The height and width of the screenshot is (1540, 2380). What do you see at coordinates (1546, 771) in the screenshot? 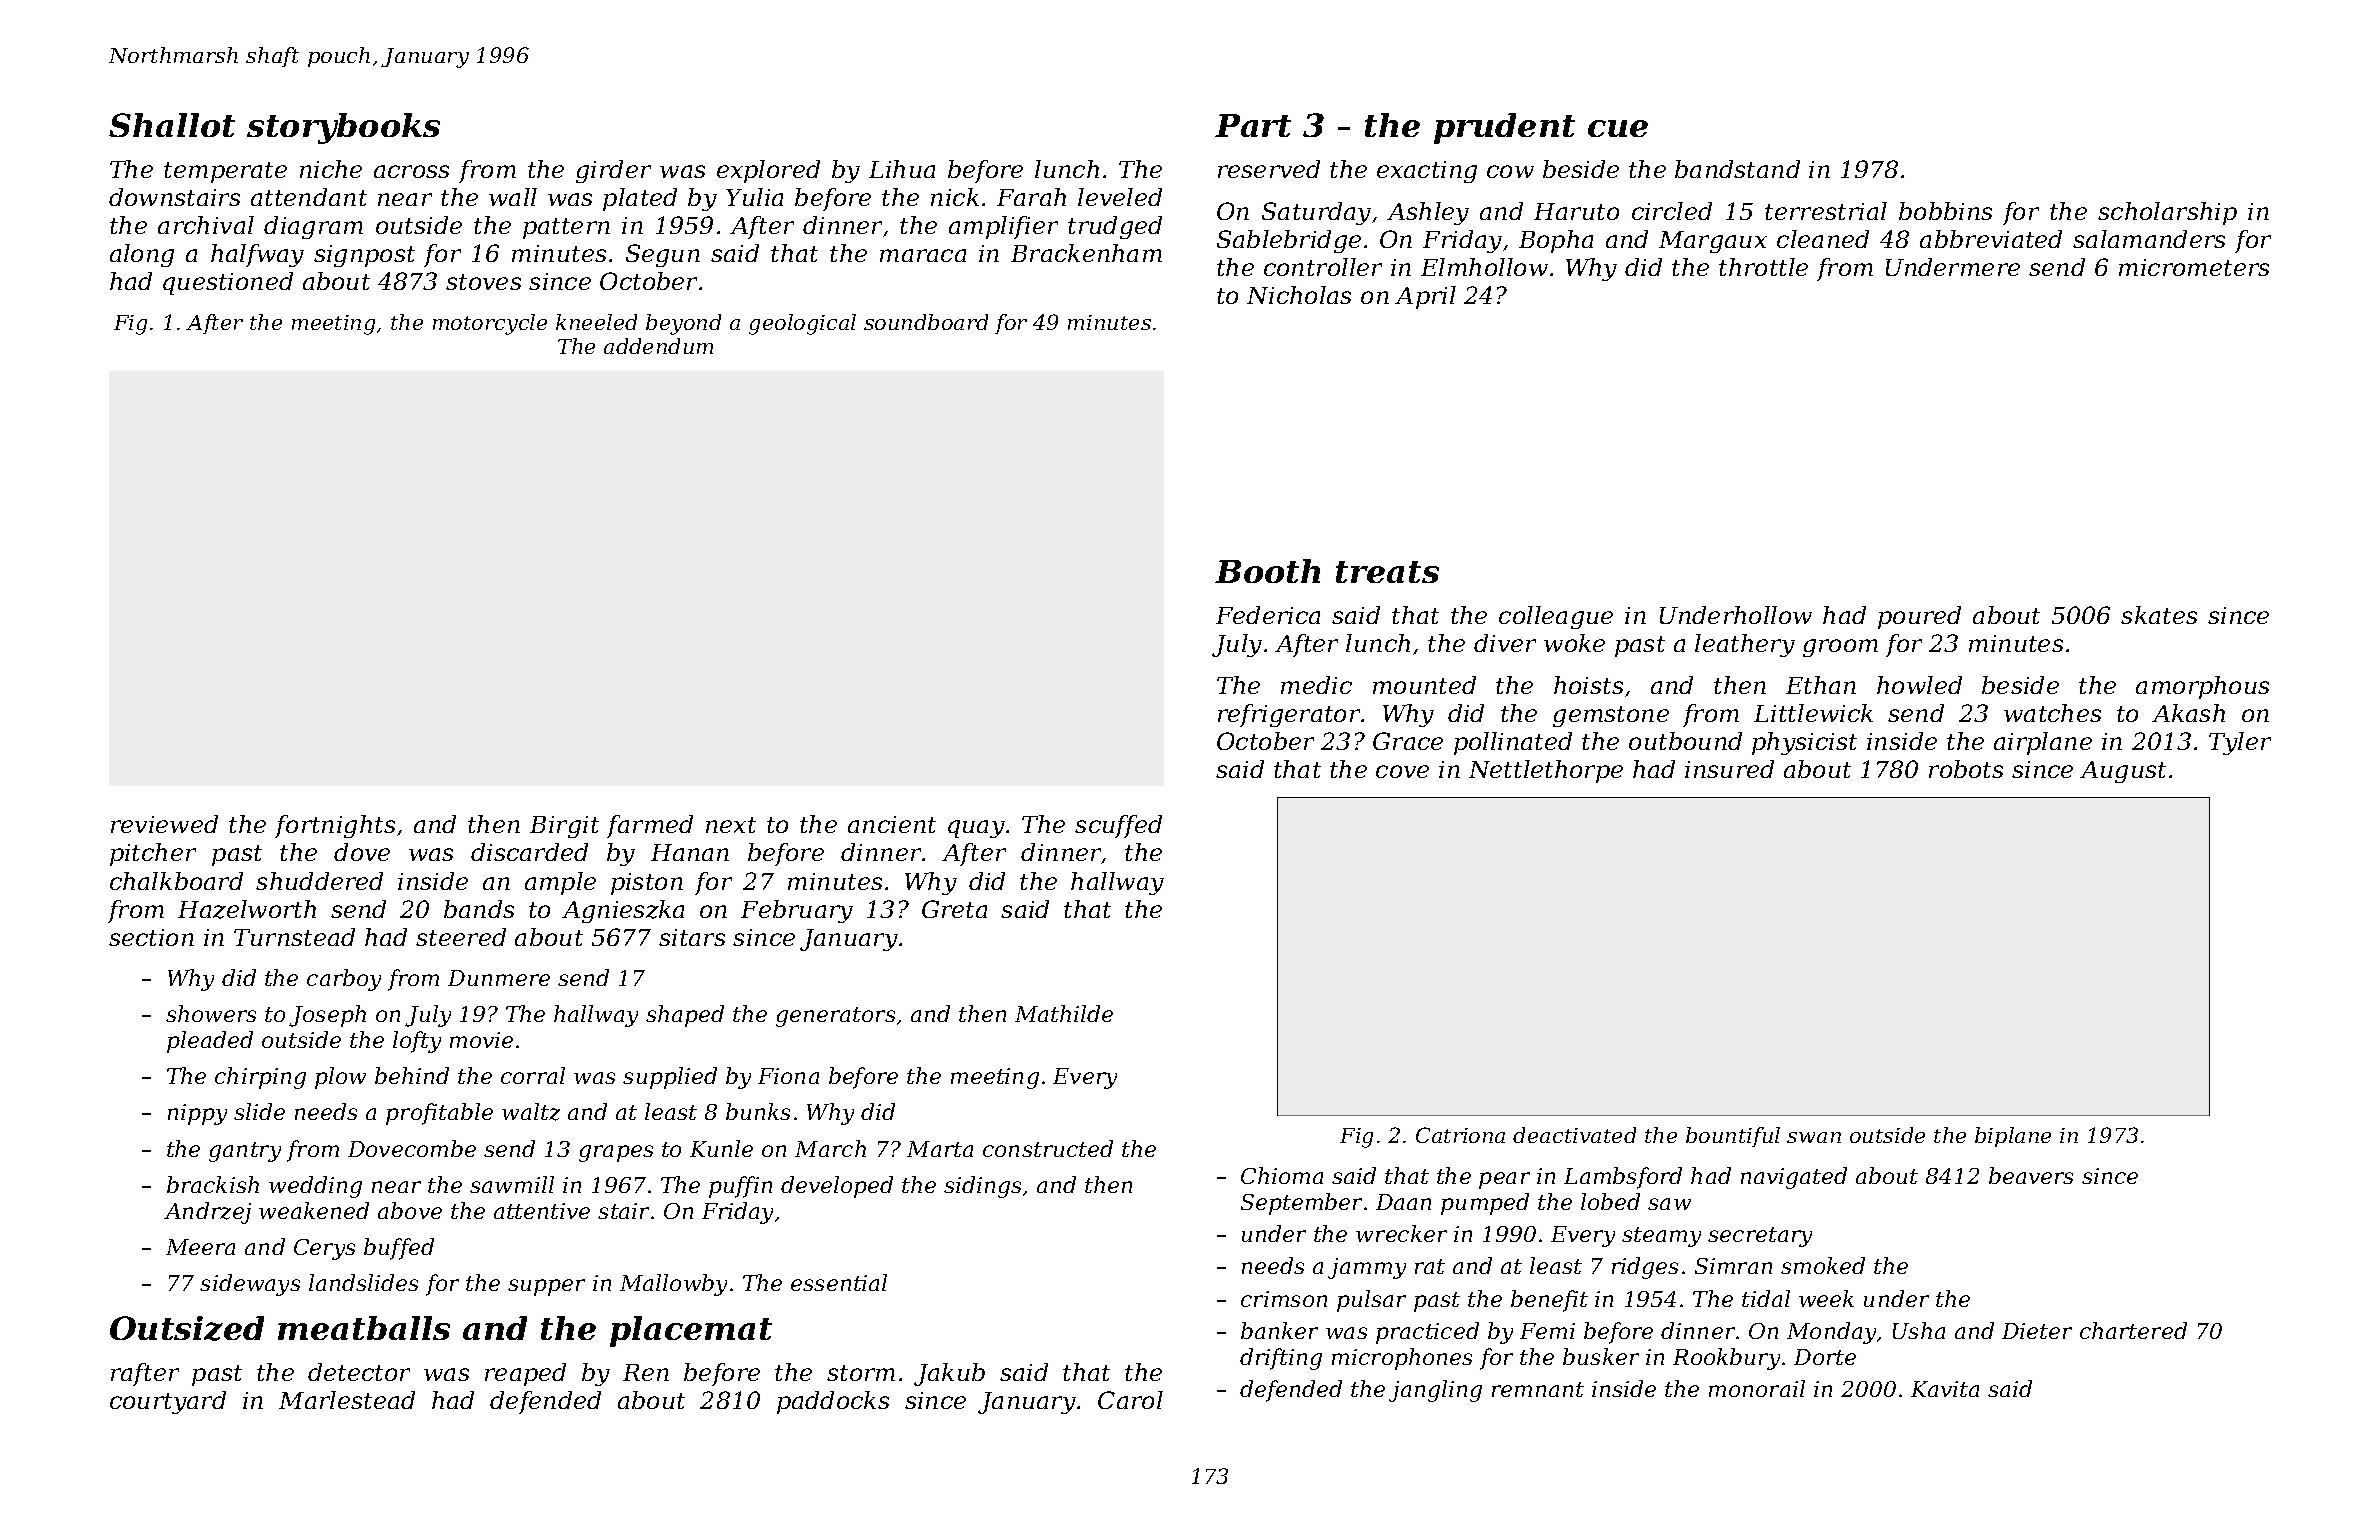
I see `Nettlethorpe` at bounding box center [1546, 771].
